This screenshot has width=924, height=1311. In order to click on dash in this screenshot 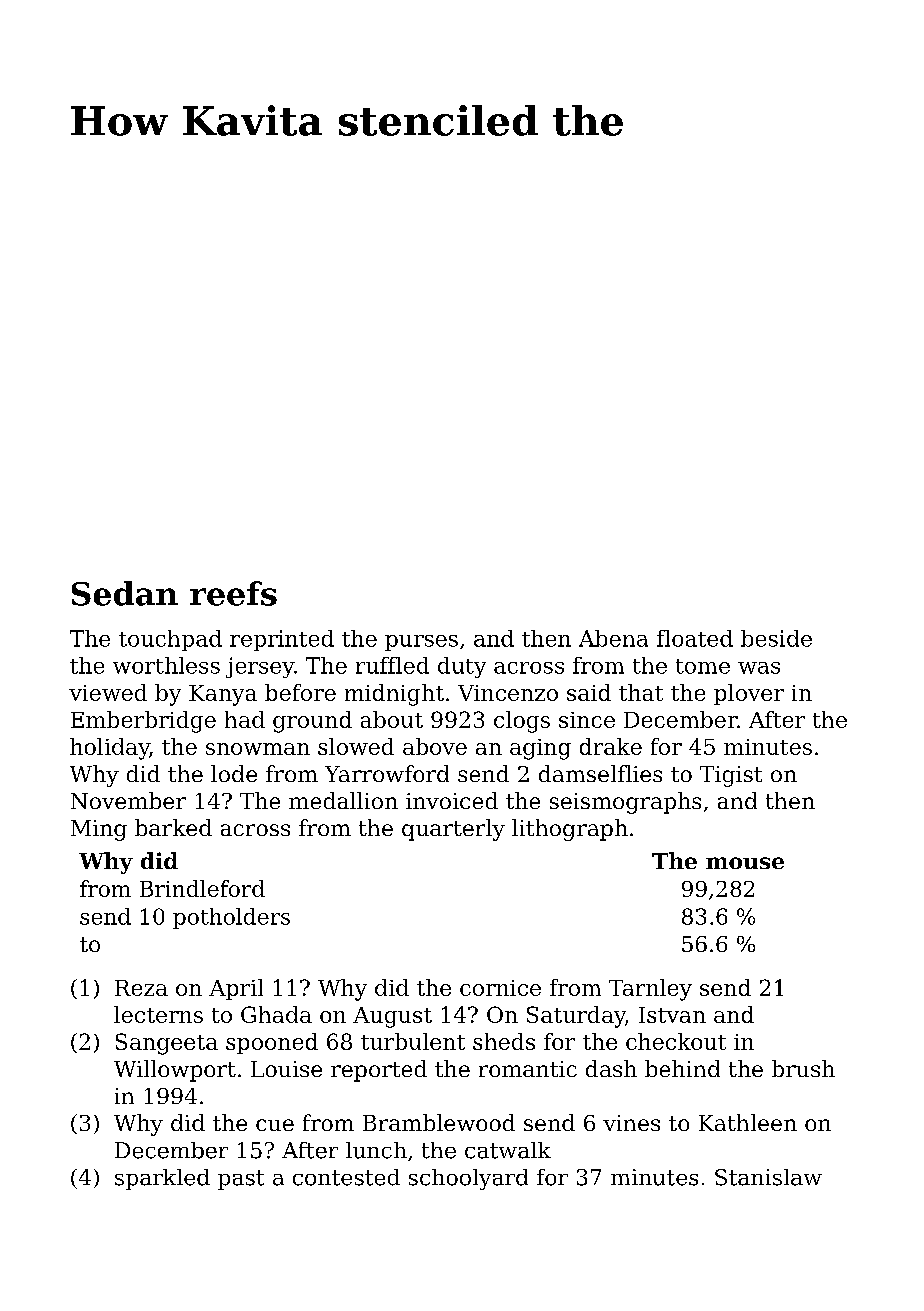, I will do `click(611, 1068)`.
